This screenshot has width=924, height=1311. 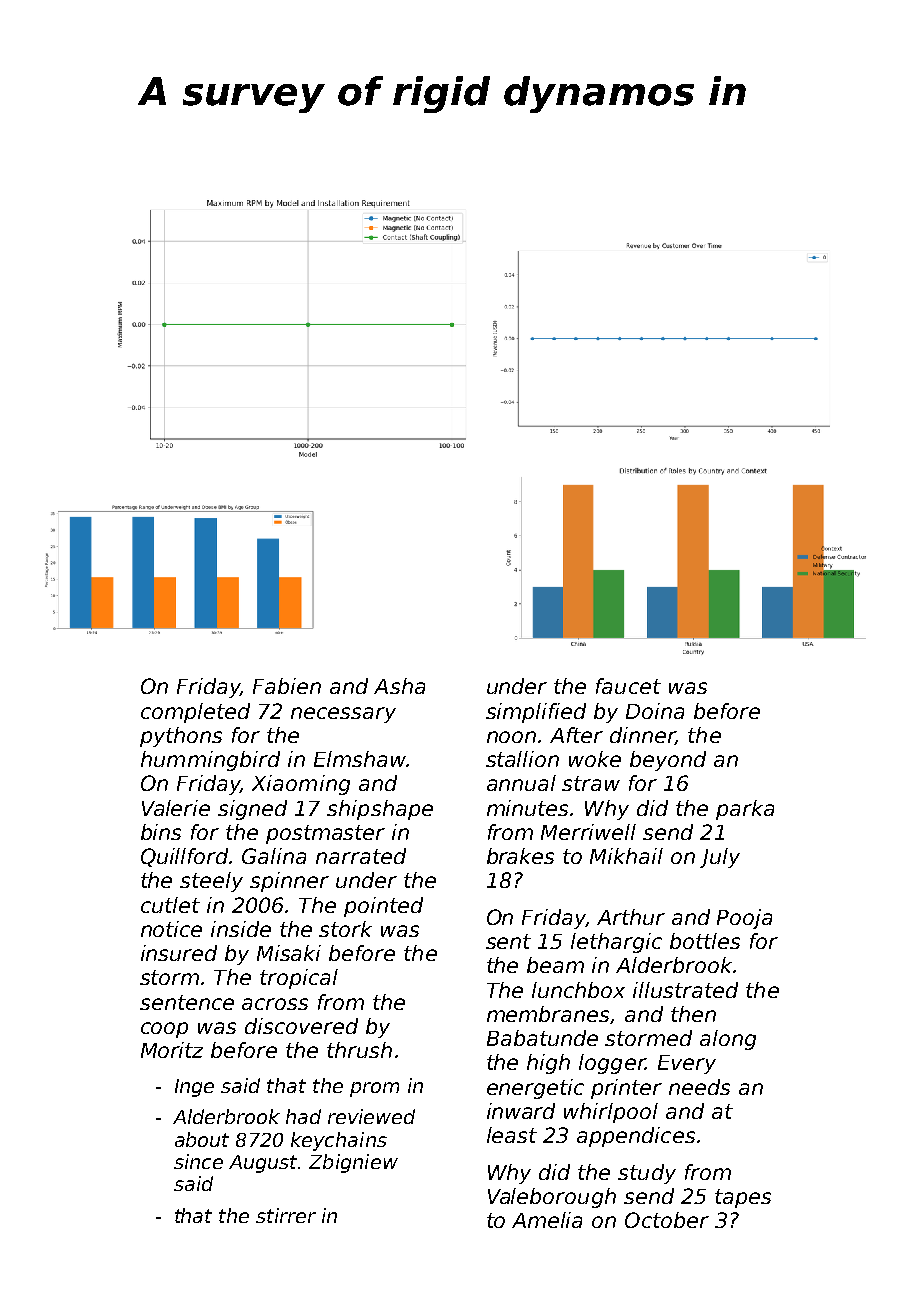 I want to click on brakes, so click(x=520, y=856).
